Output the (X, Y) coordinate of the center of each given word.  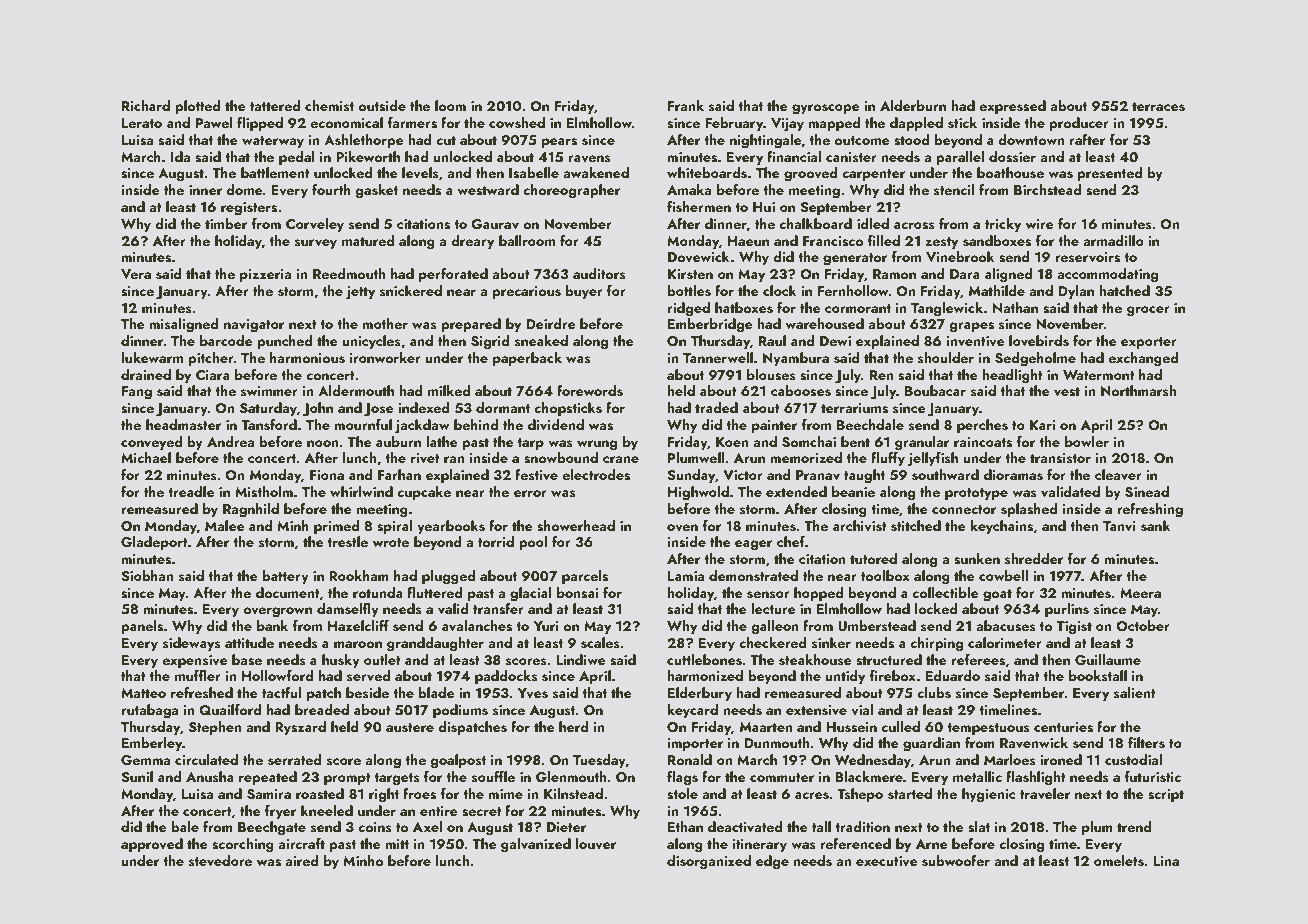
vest (1067, 392)
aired (301, 860)
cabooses (801, 391)
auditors (599, 274)
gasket (376, 191)
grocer (1148, 311)
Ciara (213, 375)
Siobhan (147, 576)
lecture (773, 608)
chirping (936, 644)
